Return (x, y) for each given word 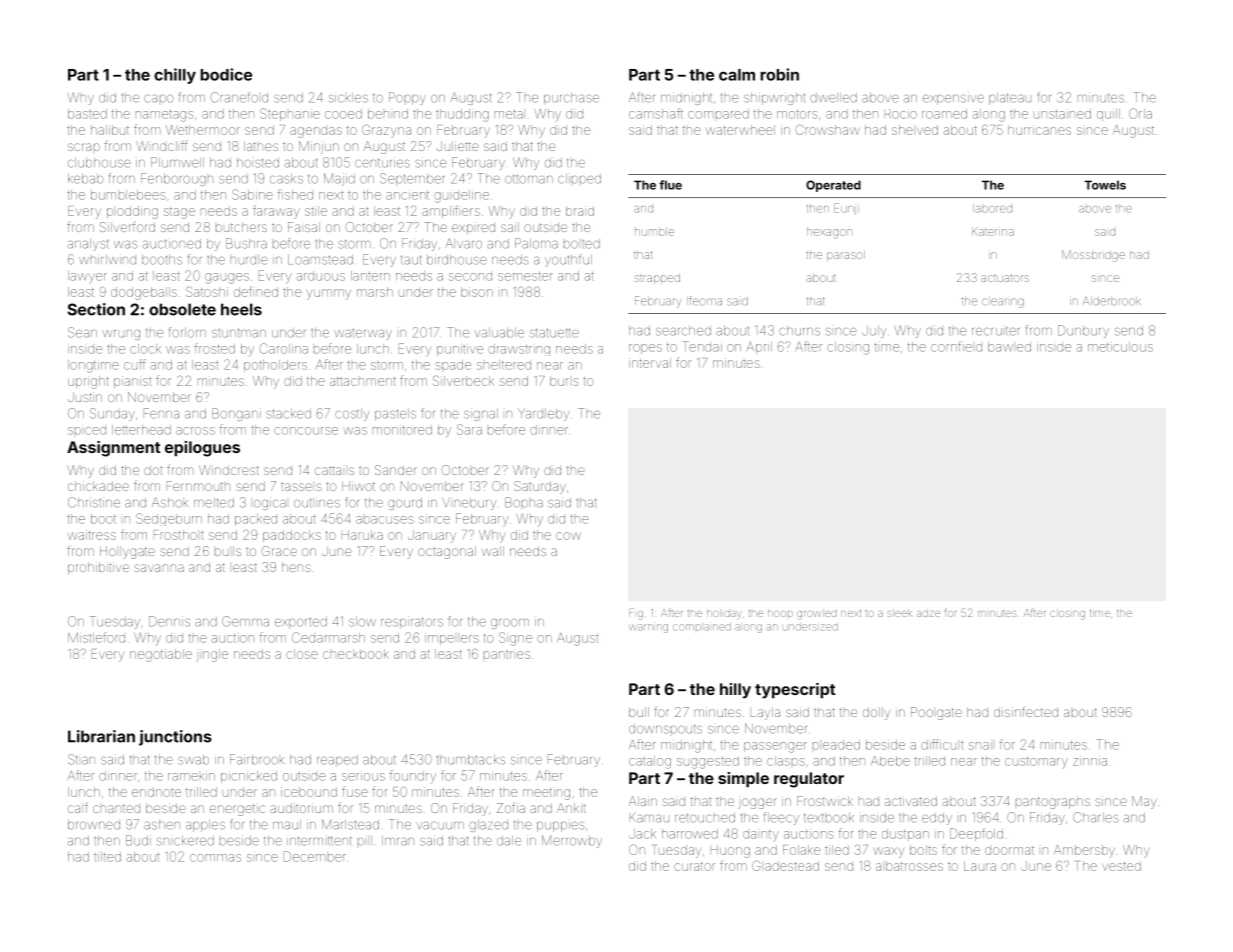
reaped (337, 761)
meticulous (1120, 347)
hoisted (258, 163)
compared (718, 114)
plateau (1010, 99)
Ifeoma (704, 301)
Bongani (236, 414)
